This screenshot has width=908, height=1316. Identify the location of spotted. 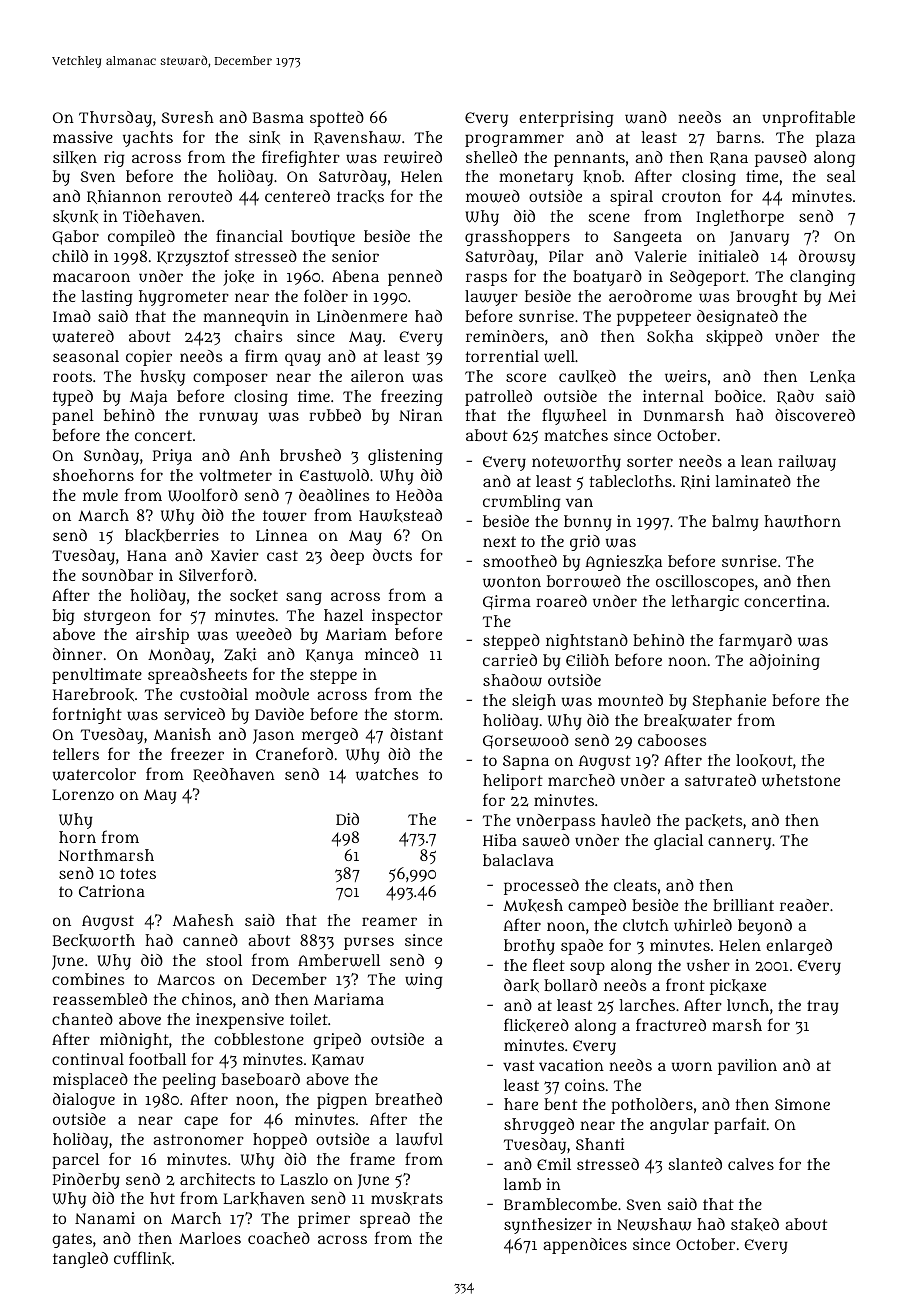
(337, 119).
